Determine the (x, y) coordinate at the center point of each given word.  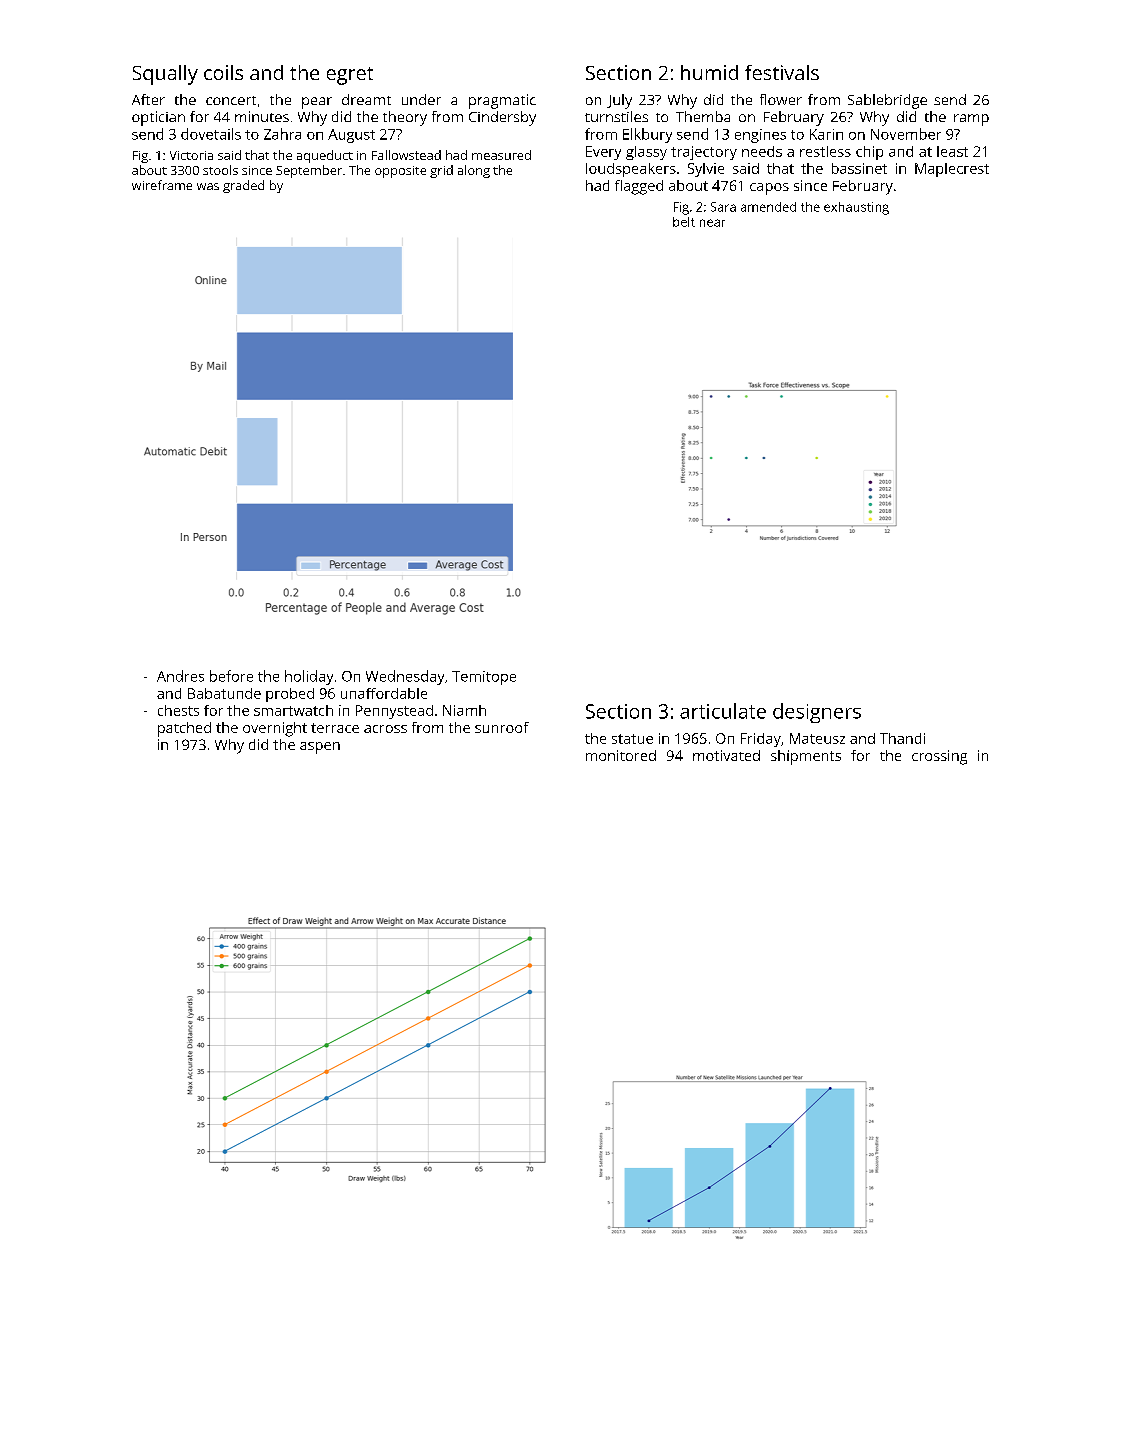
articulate (723, 711)
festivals (782, 72)
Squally (165, 75)
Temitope (484, 678)
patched (184, 729)
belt (684, 222)
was (208, 186)
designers (817, 713)
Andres (180, 676)
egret (350, 76)
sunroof (502, 727)
